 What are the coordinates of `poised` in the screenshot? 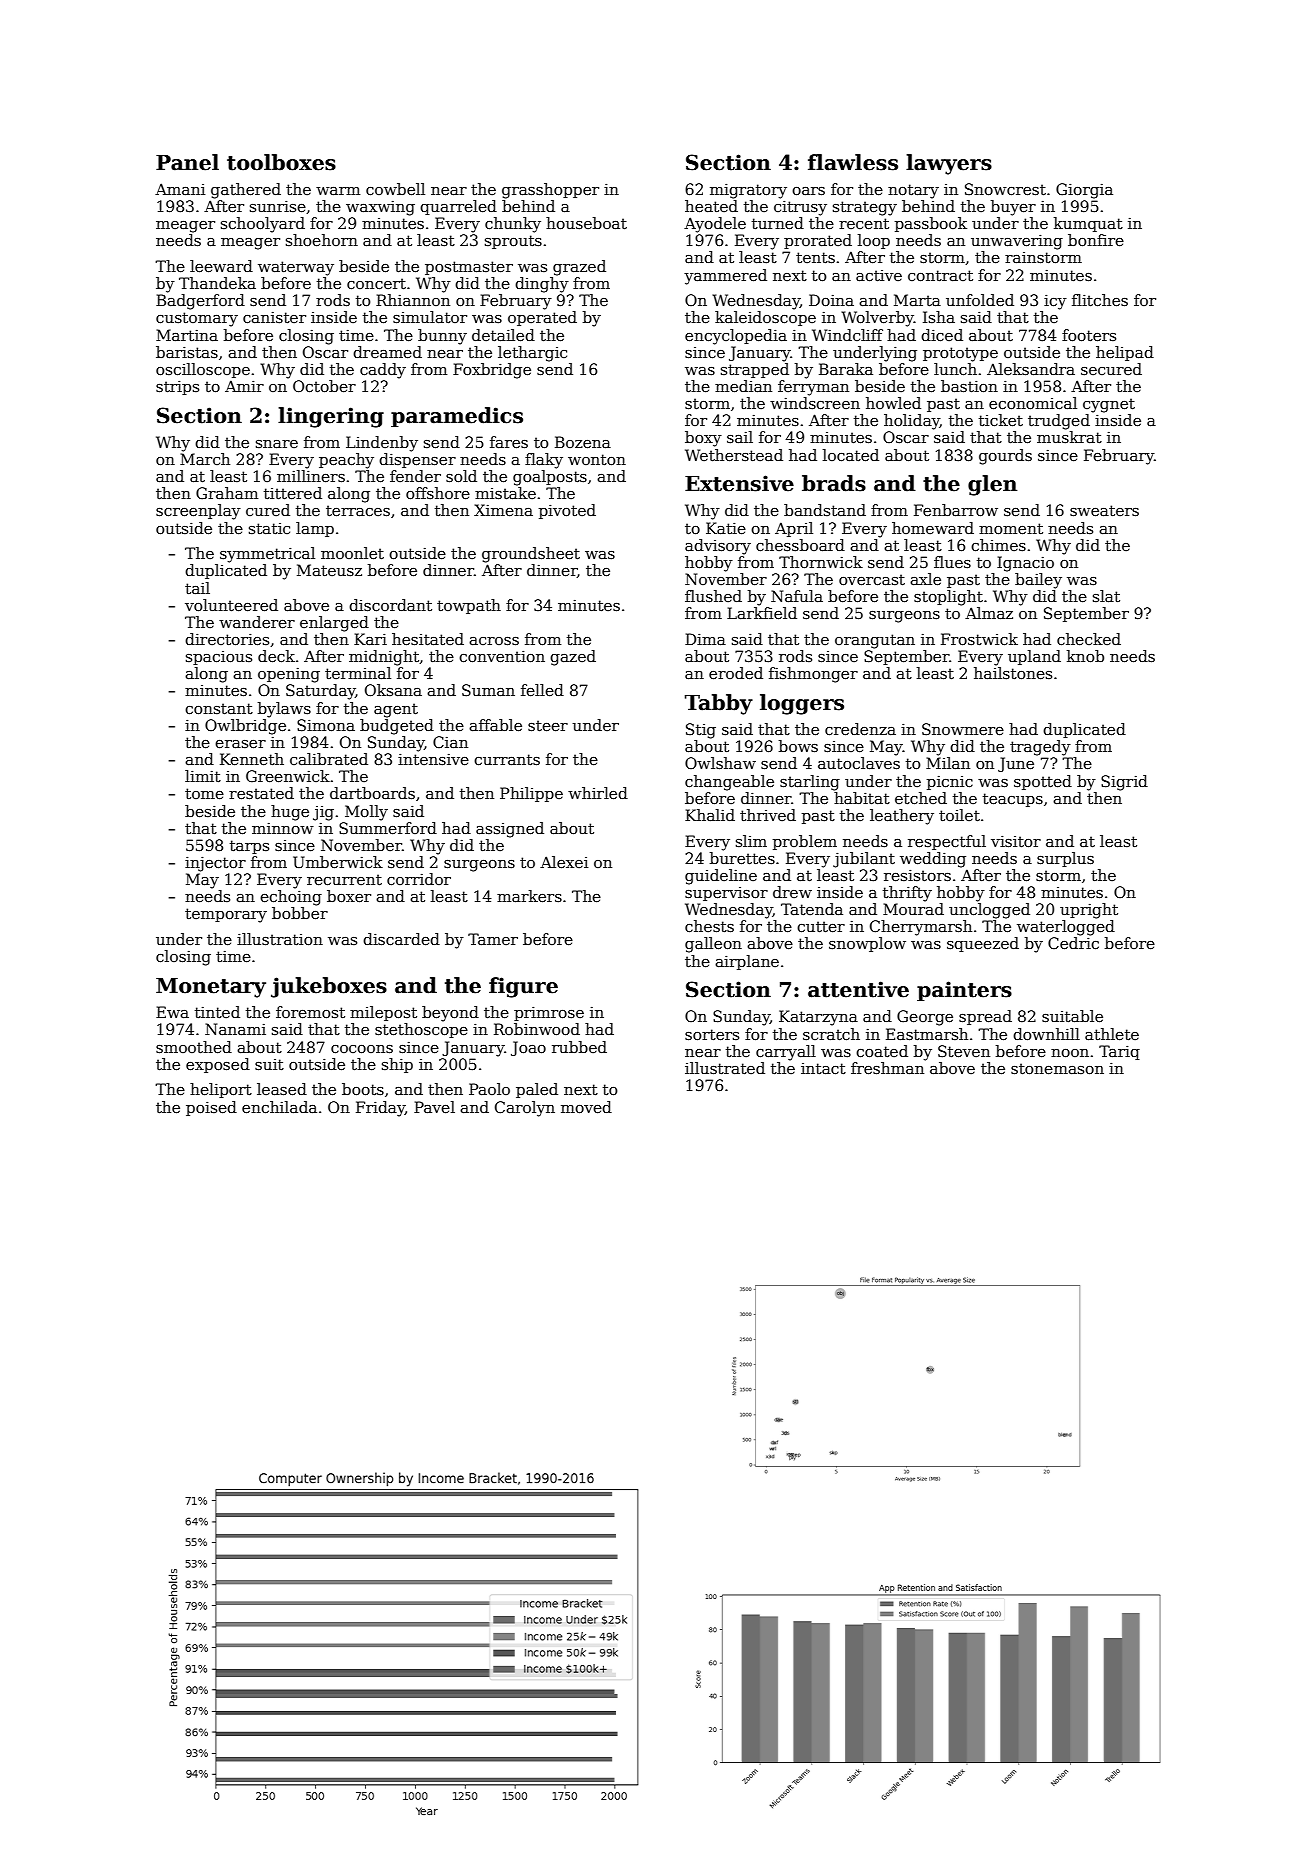 It's located at (211, 1108).
